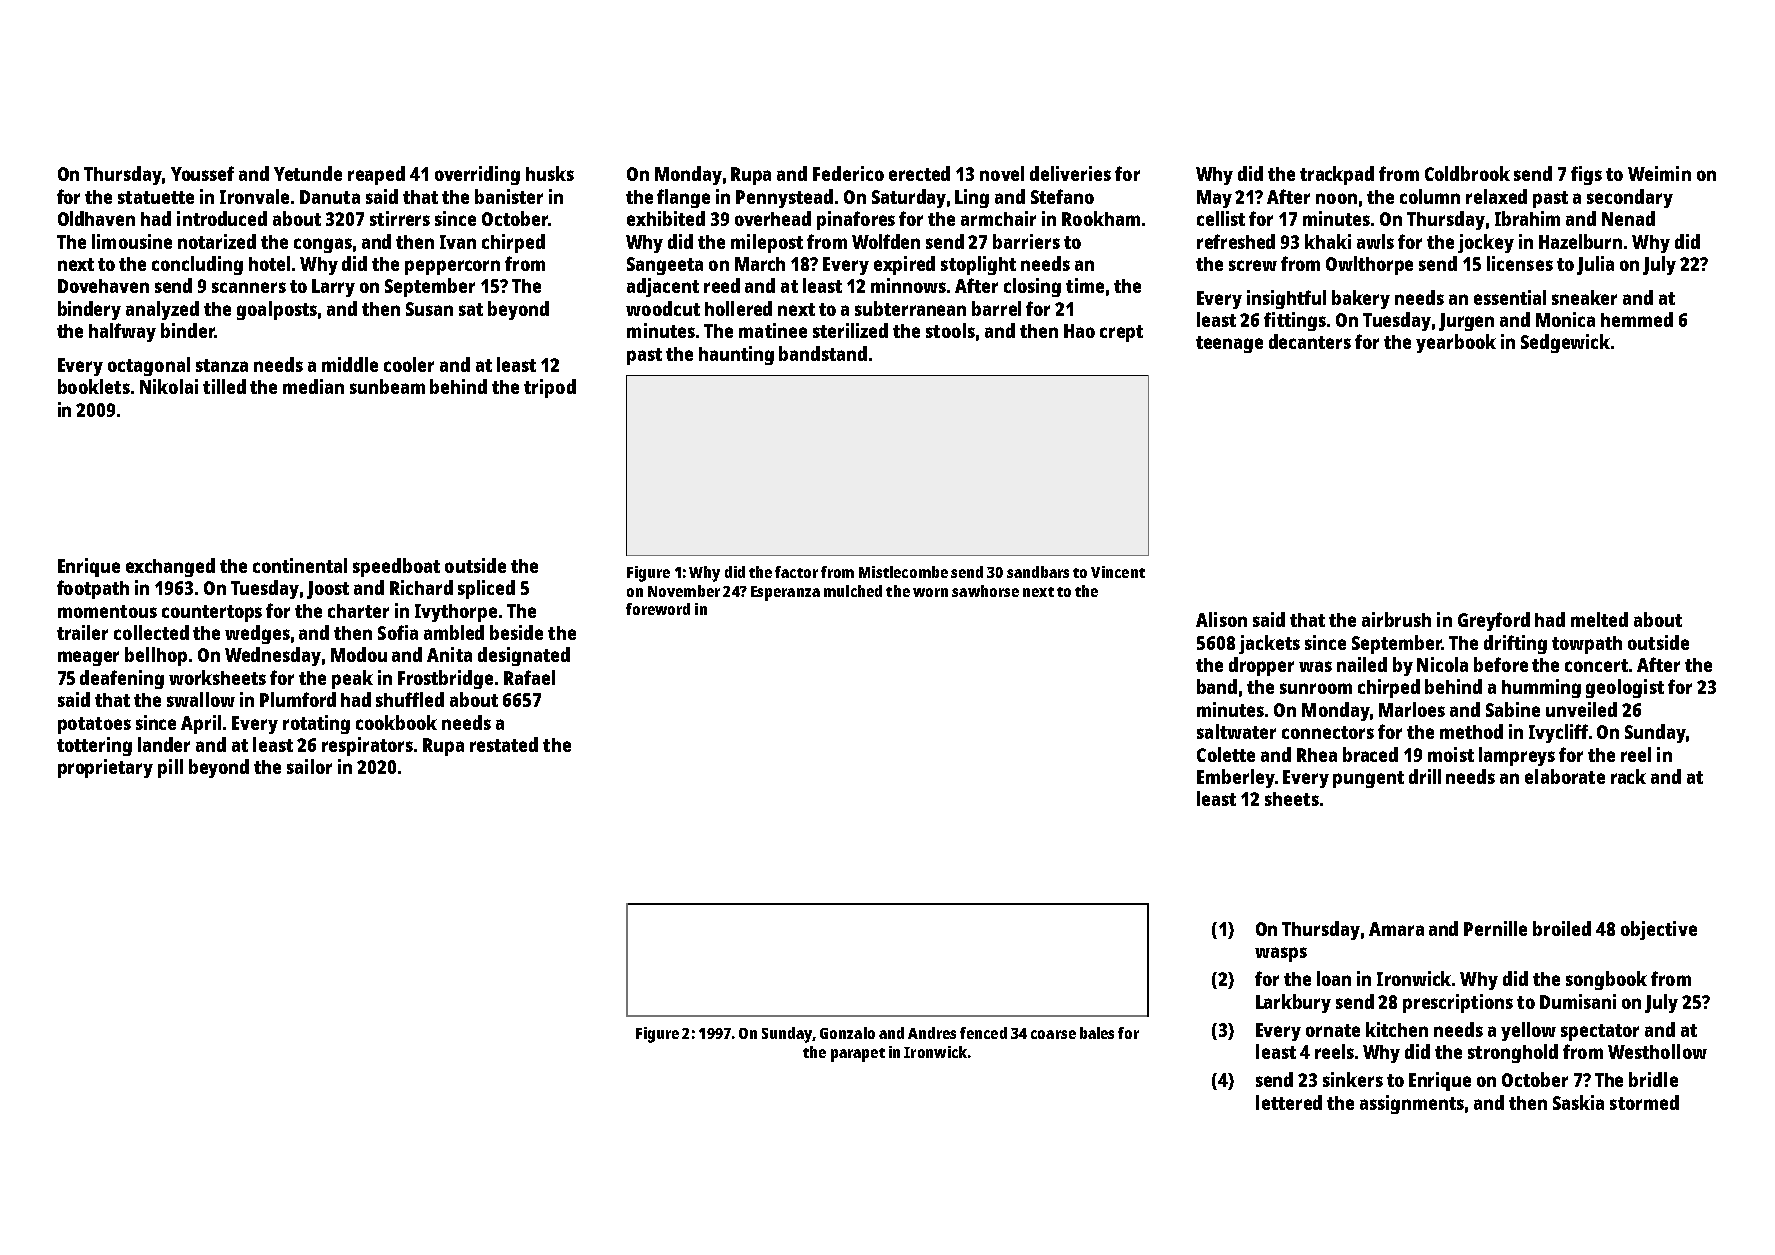 The height and width of the screenshot is (1255, 1775). I want to click on Sedgewick, so click(1565, 343).
